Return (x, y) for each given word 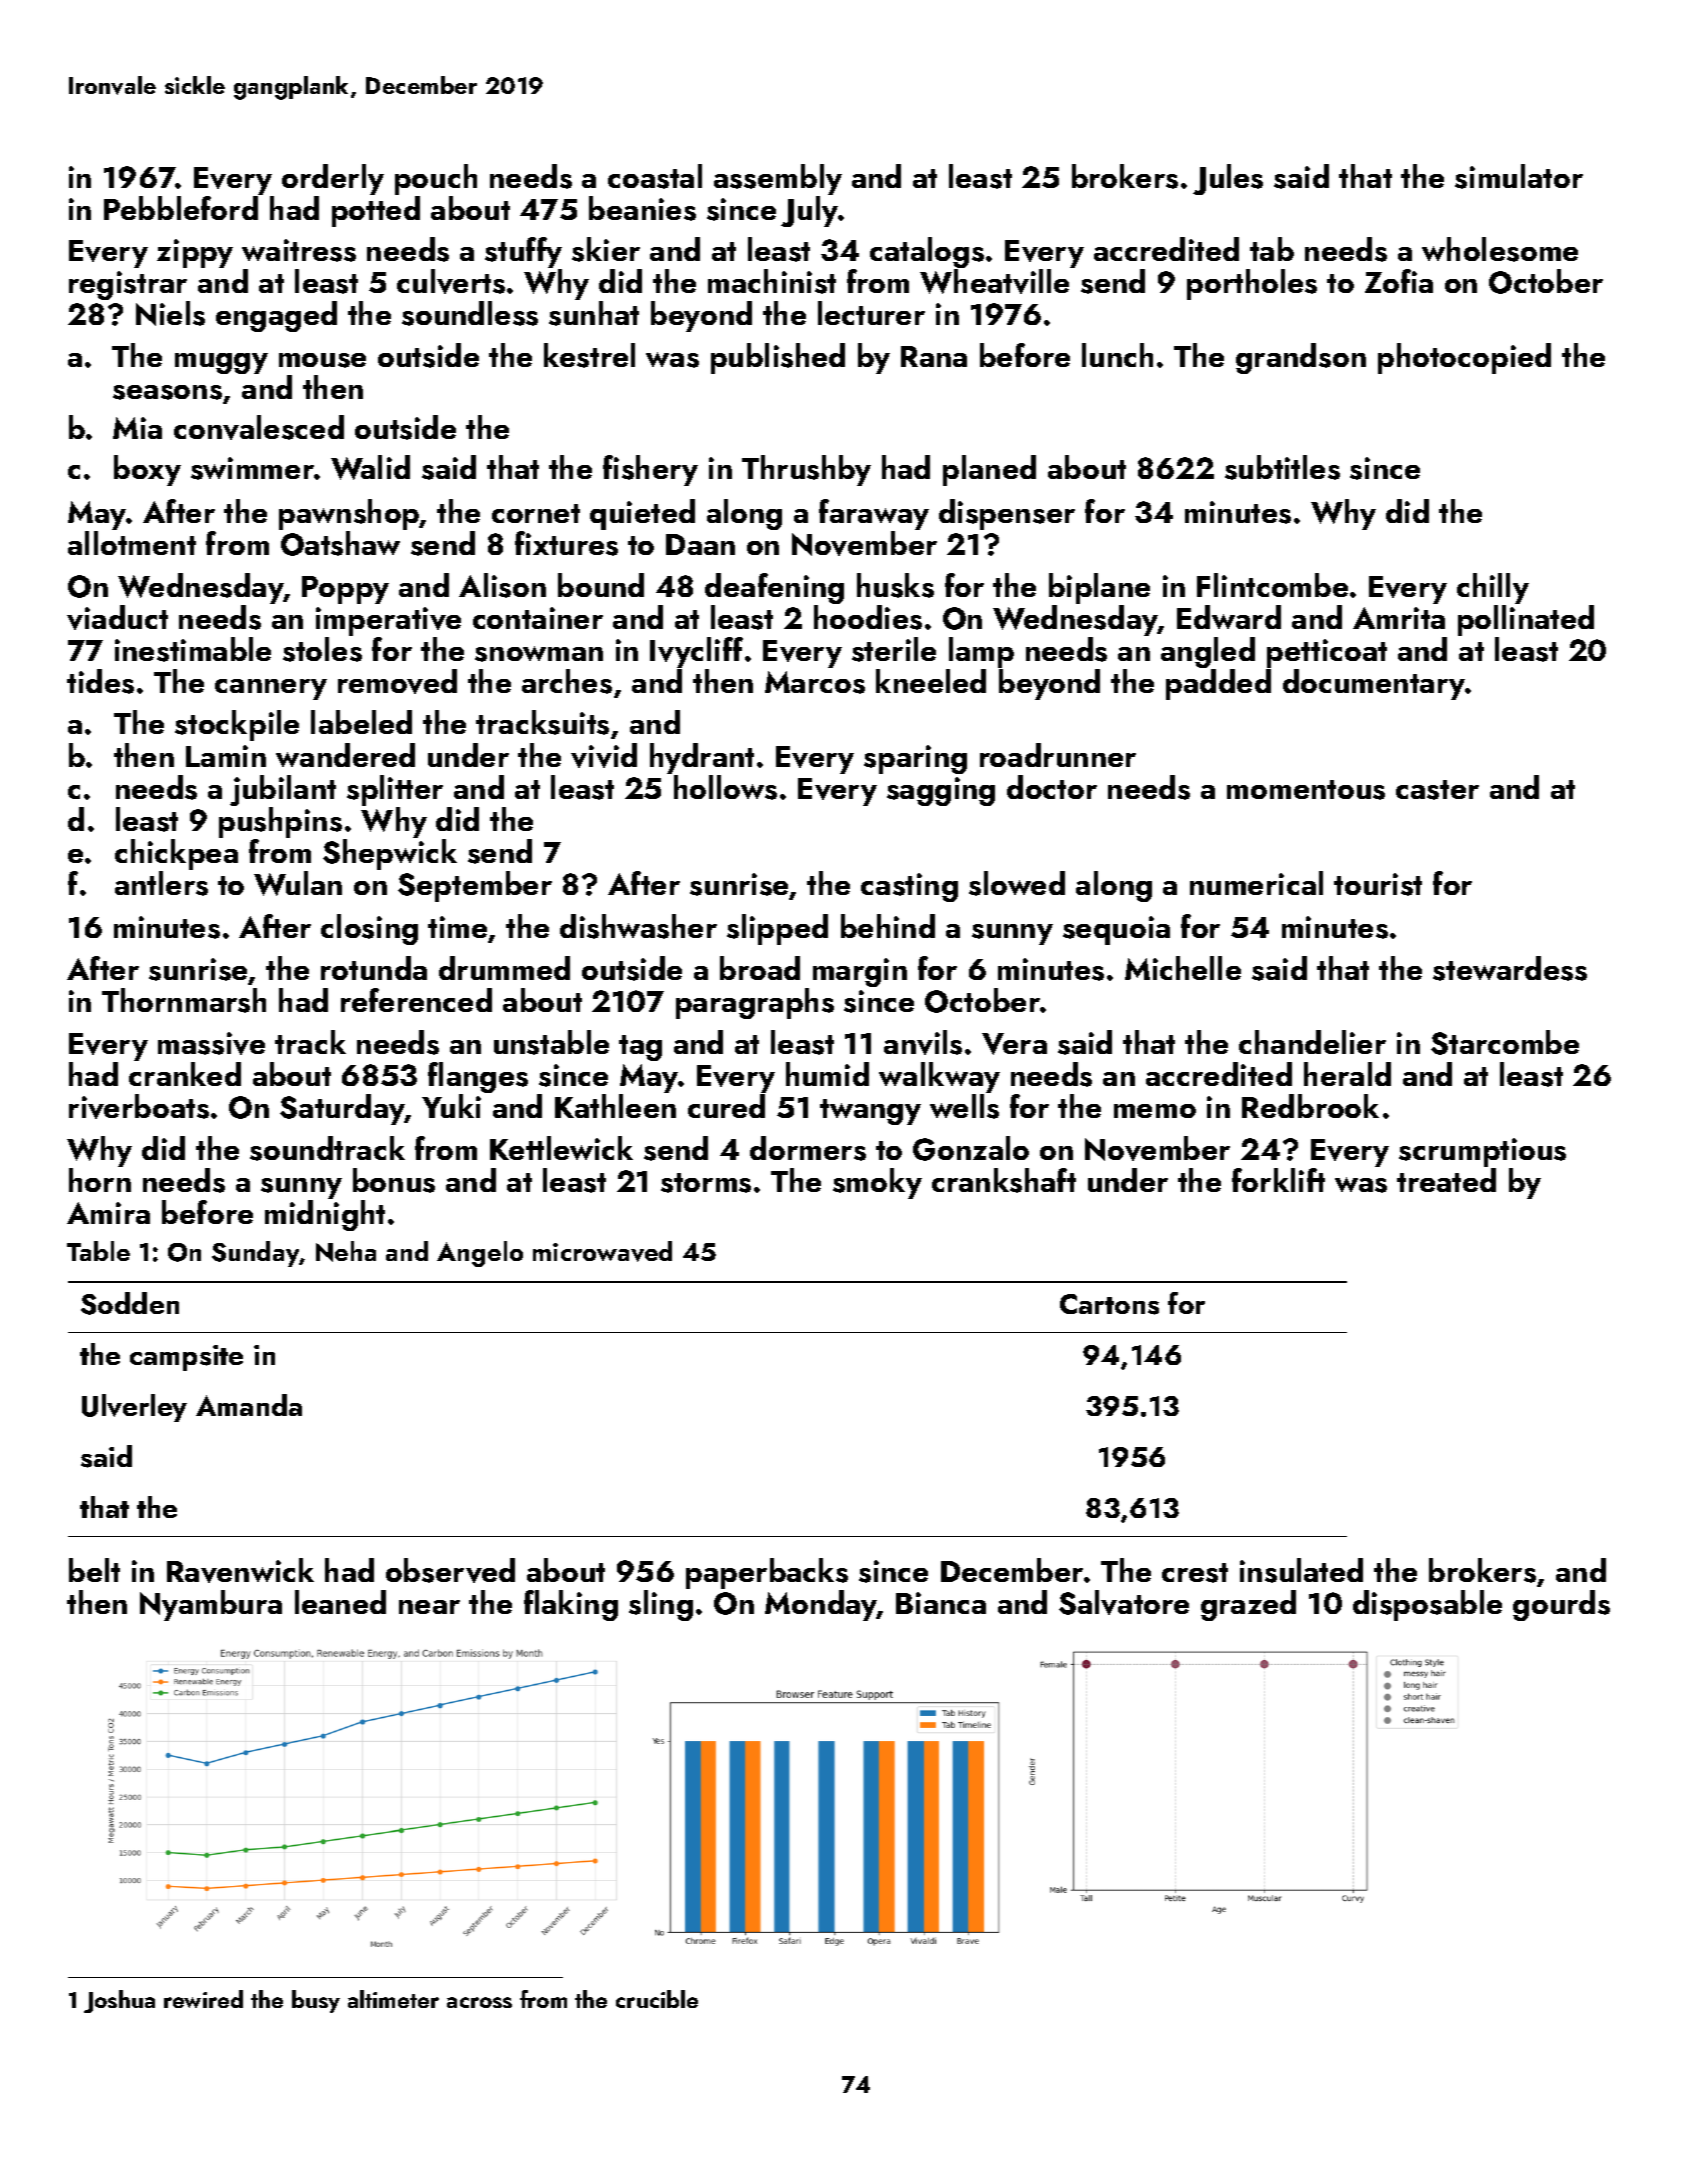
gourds (1561, 1605)
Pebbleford (181, 208)
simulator (1519, 176)
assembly (778, 179)
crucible (657, 1999)
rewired (203, 1999)
